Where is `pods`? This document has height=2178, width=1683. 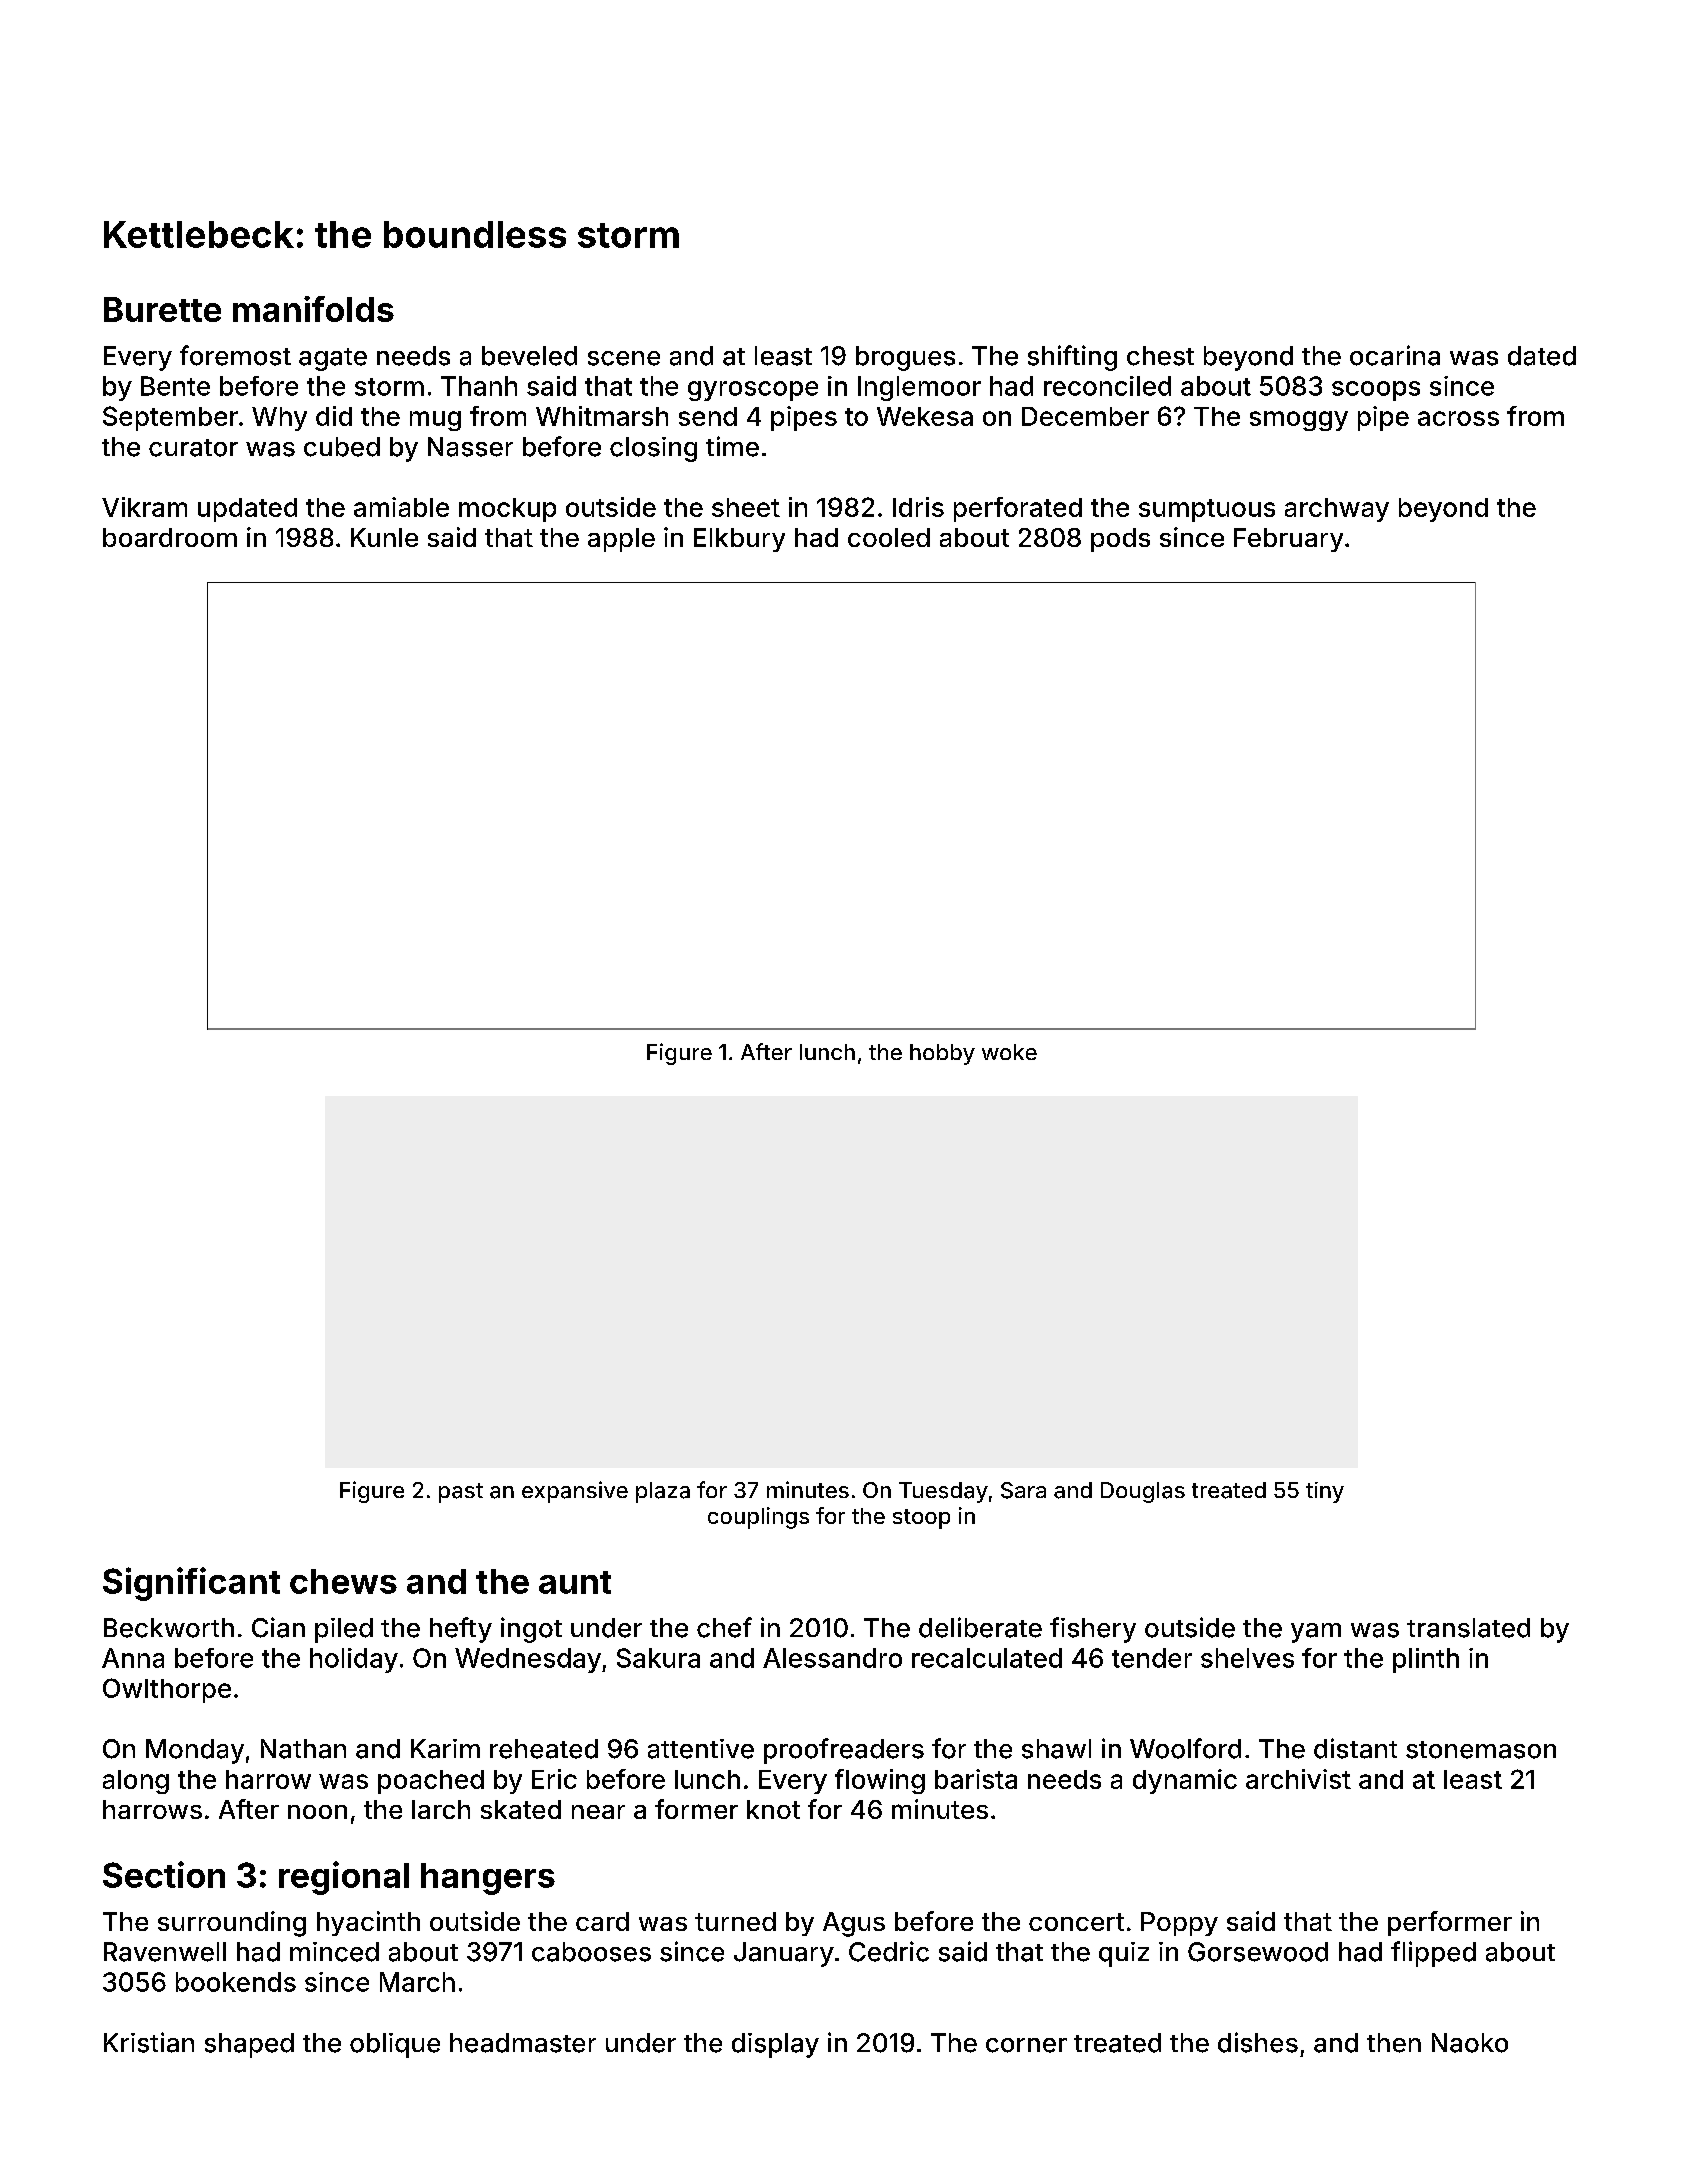
pods is located at coordinates (1120, 540).
